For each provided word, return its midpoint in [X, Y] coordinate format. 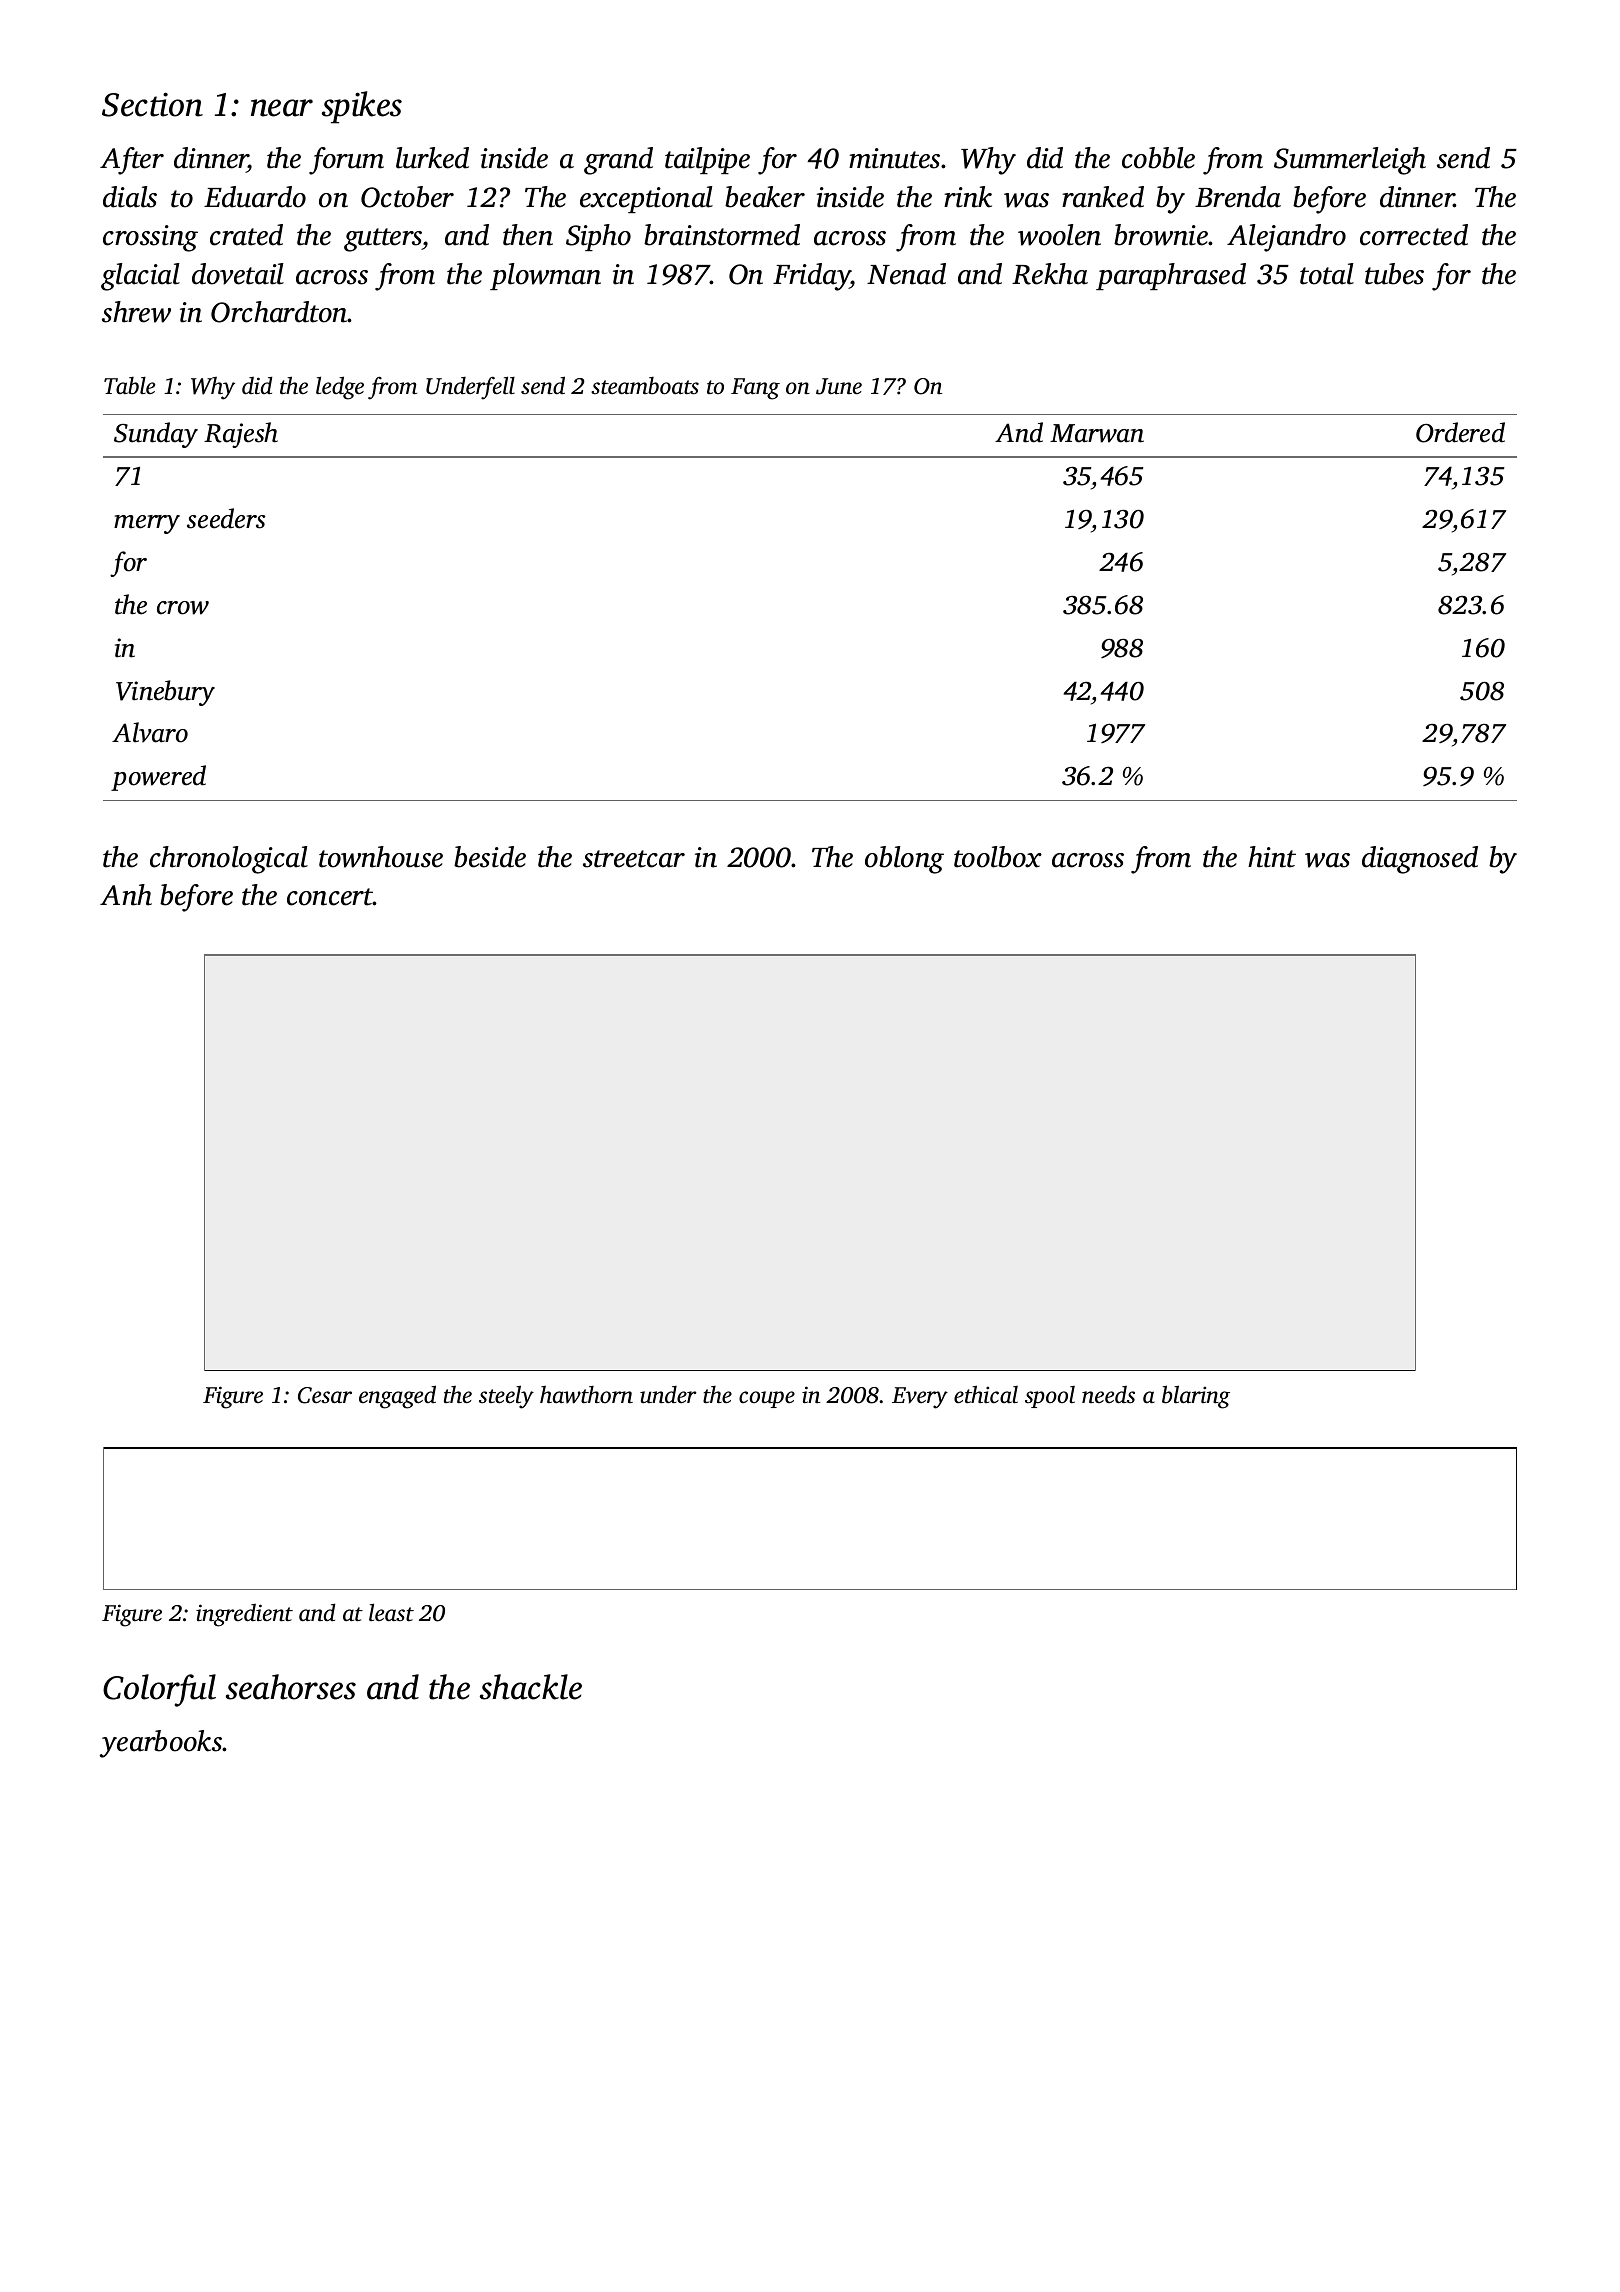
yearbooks [161, 1744]
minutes [894, 158]
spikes [362, 107]
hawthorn [586, 1395]
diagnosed [1420, 860]
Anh [126, 895]
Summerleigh [1350, 161]
